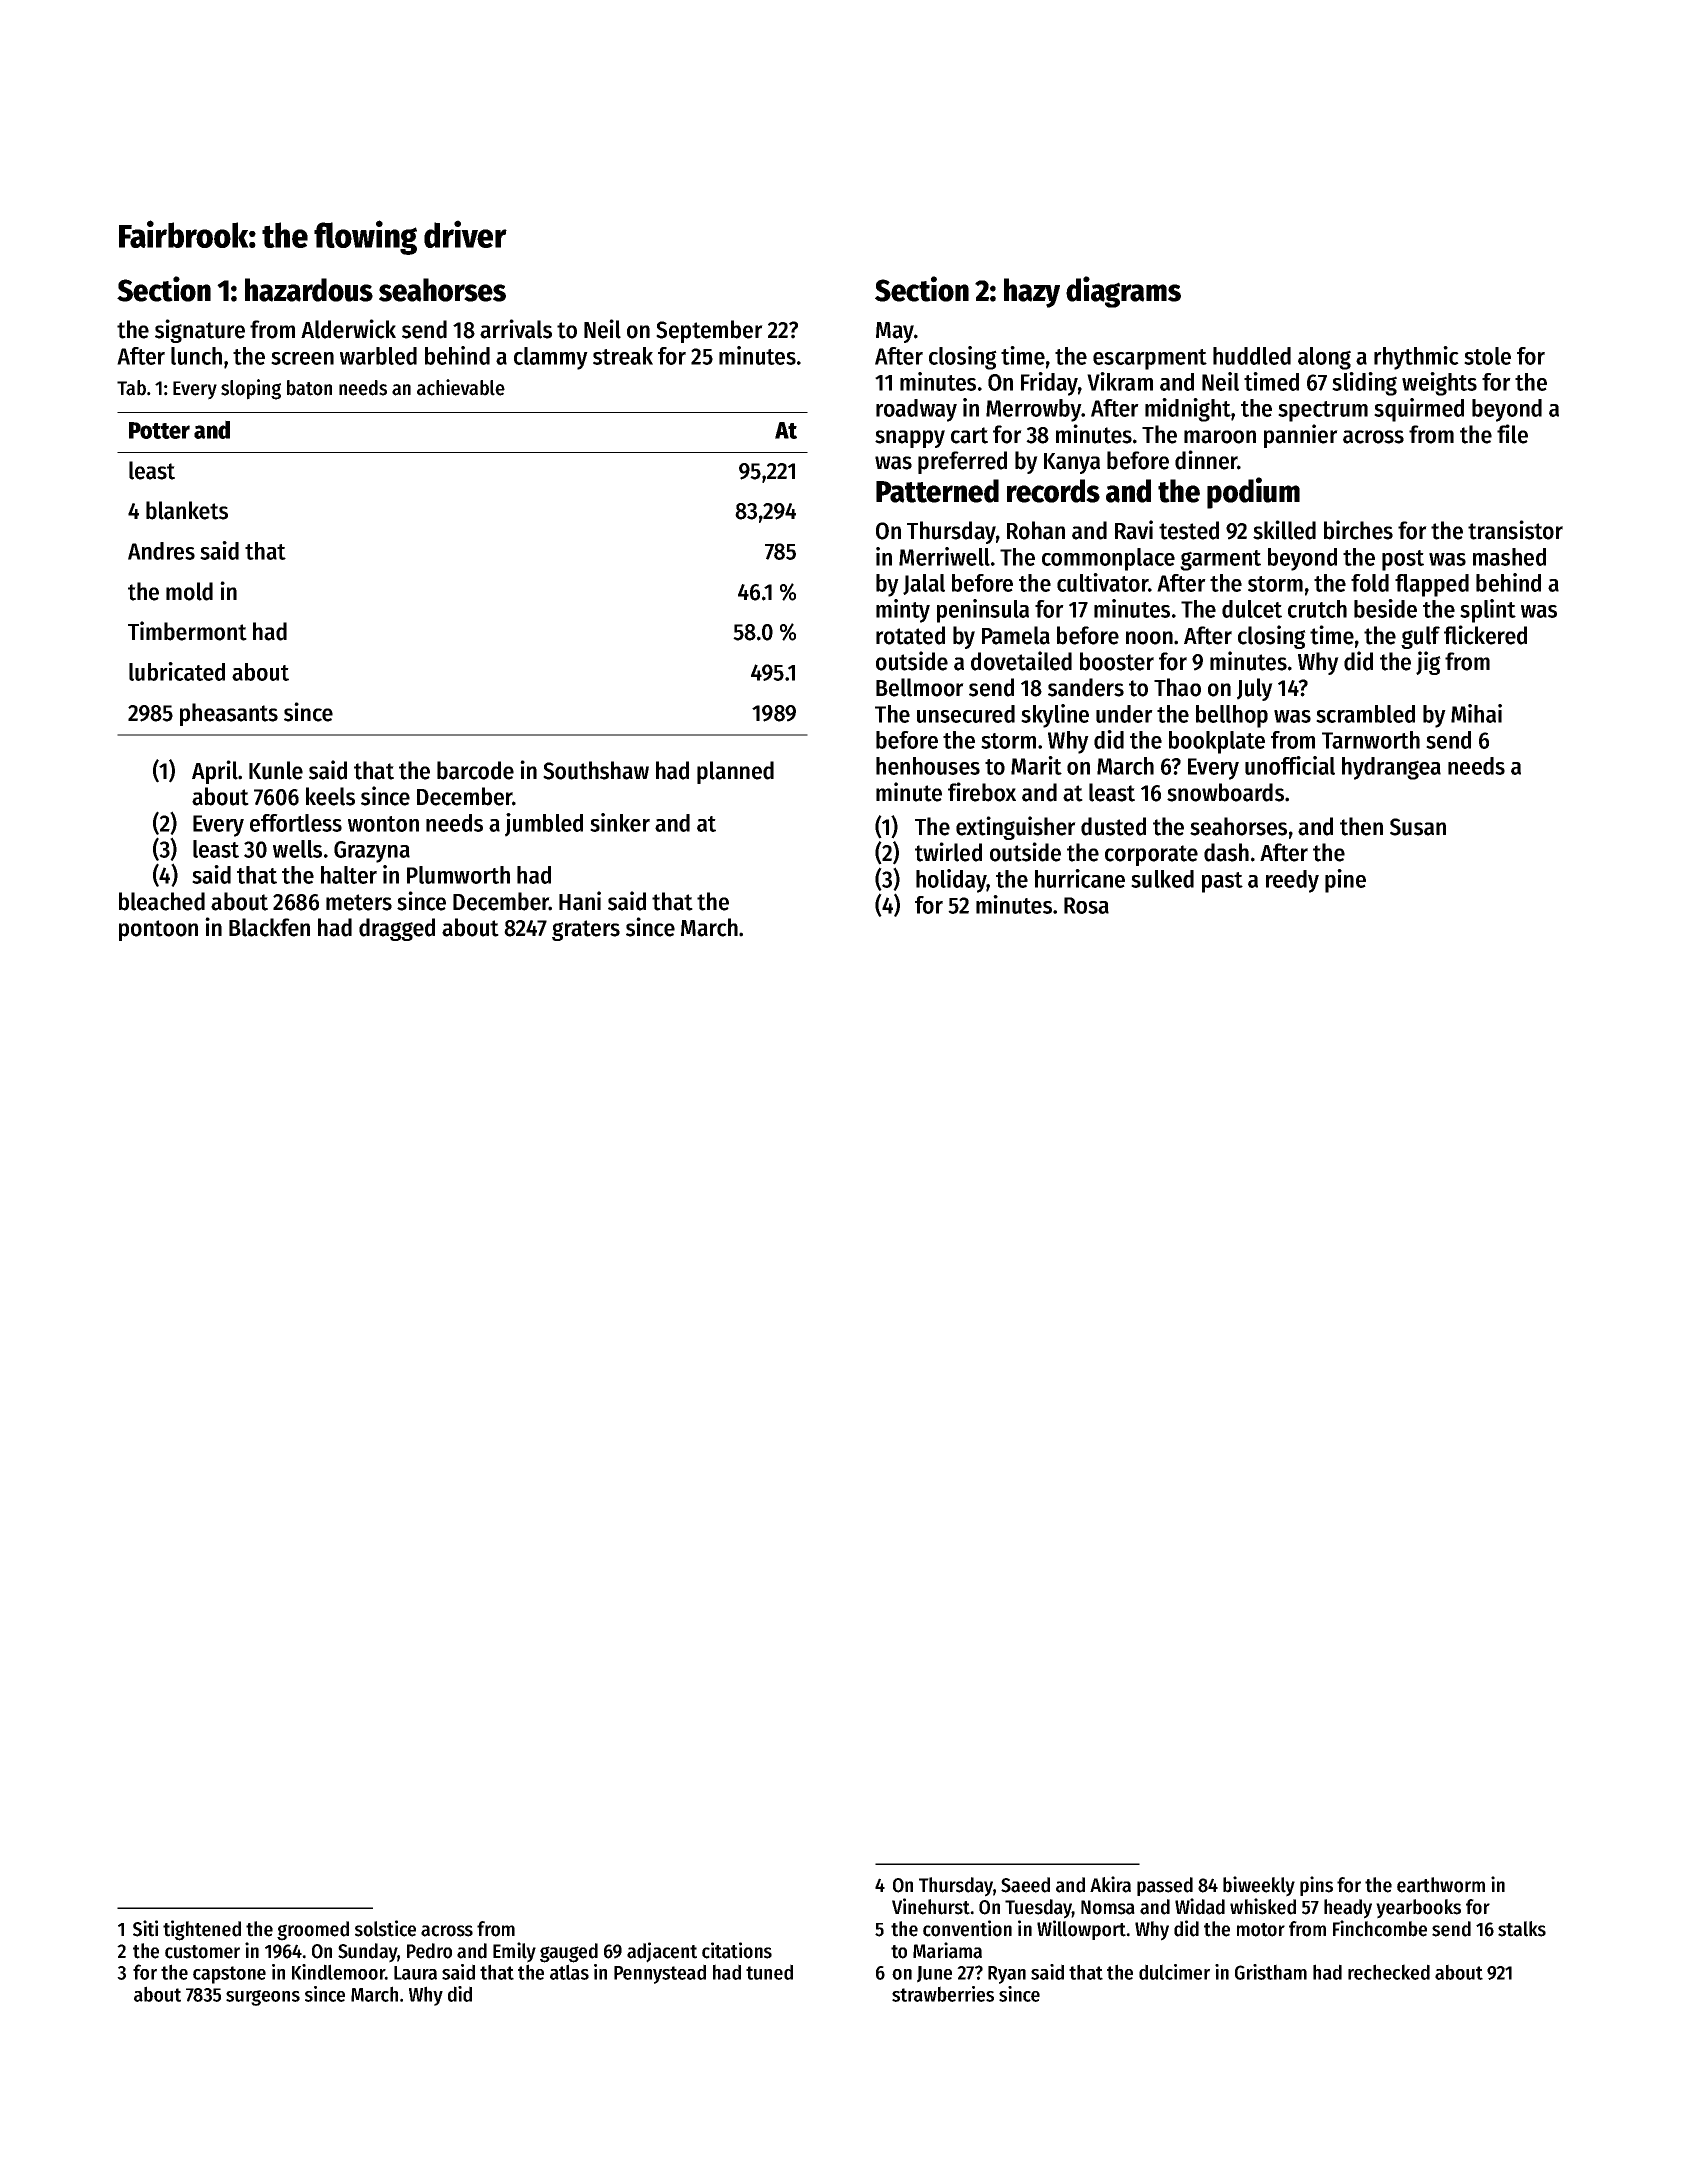 The width and height of the document is (1683, 2178). Describe the element at coordinates (1416, 358) in the document. I see `rhythmic` at that location.
